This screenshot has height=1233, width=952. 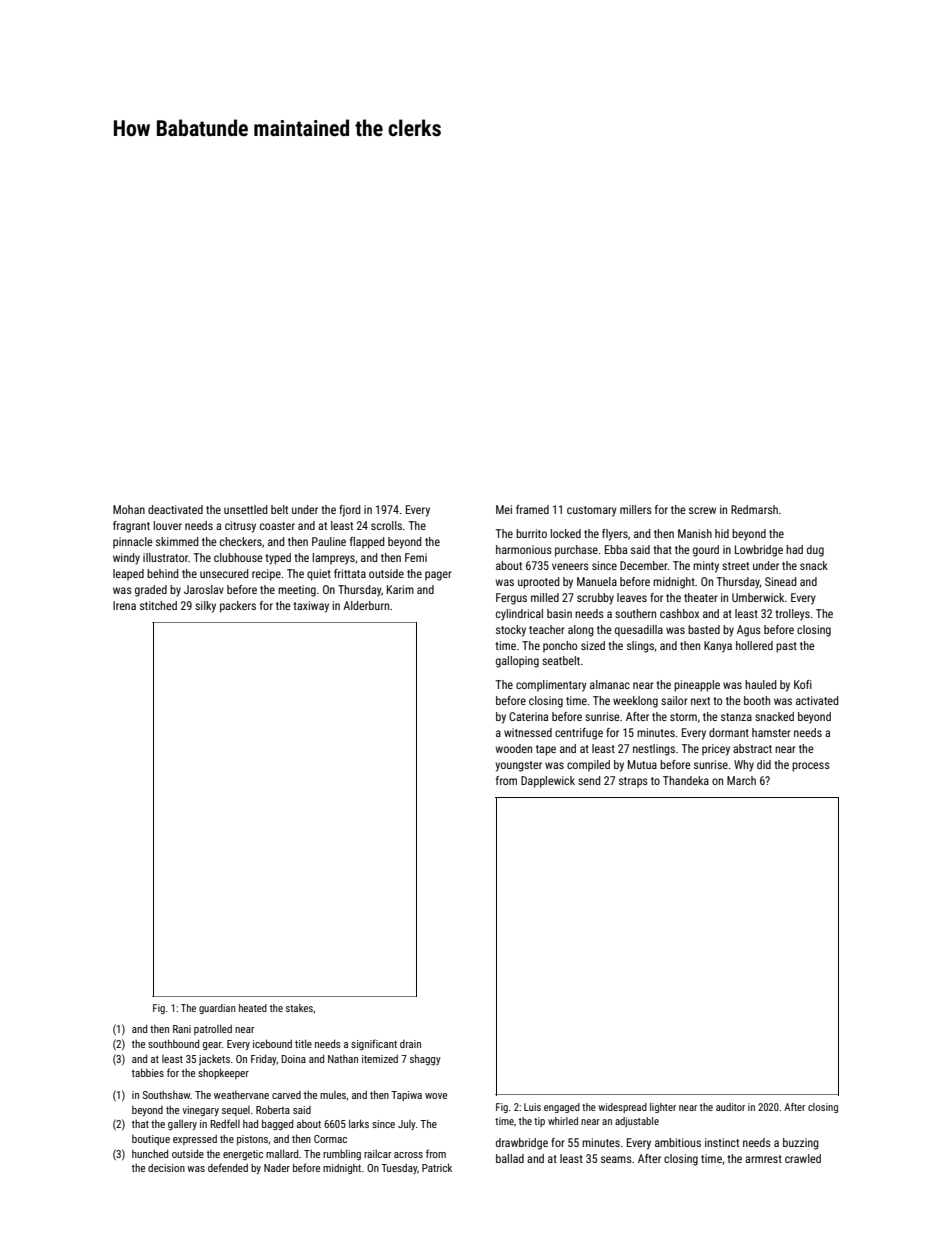 What do you see at coordinates (633, 782) in the screenshot?
I see `straps` at bounding box center [633, 782].
